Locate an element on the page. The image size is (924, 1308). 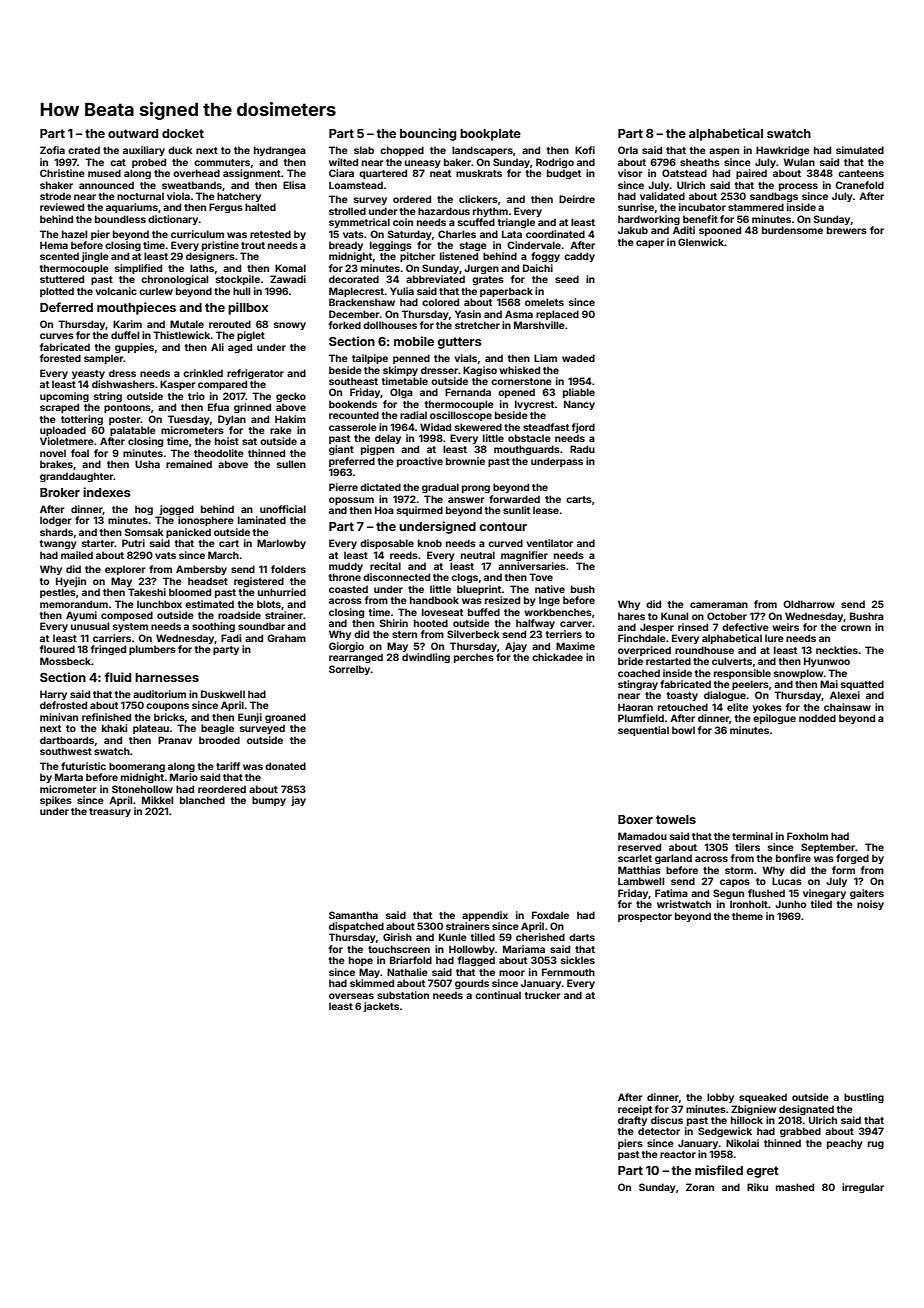
bricks is located at coordinates (169, 717).
